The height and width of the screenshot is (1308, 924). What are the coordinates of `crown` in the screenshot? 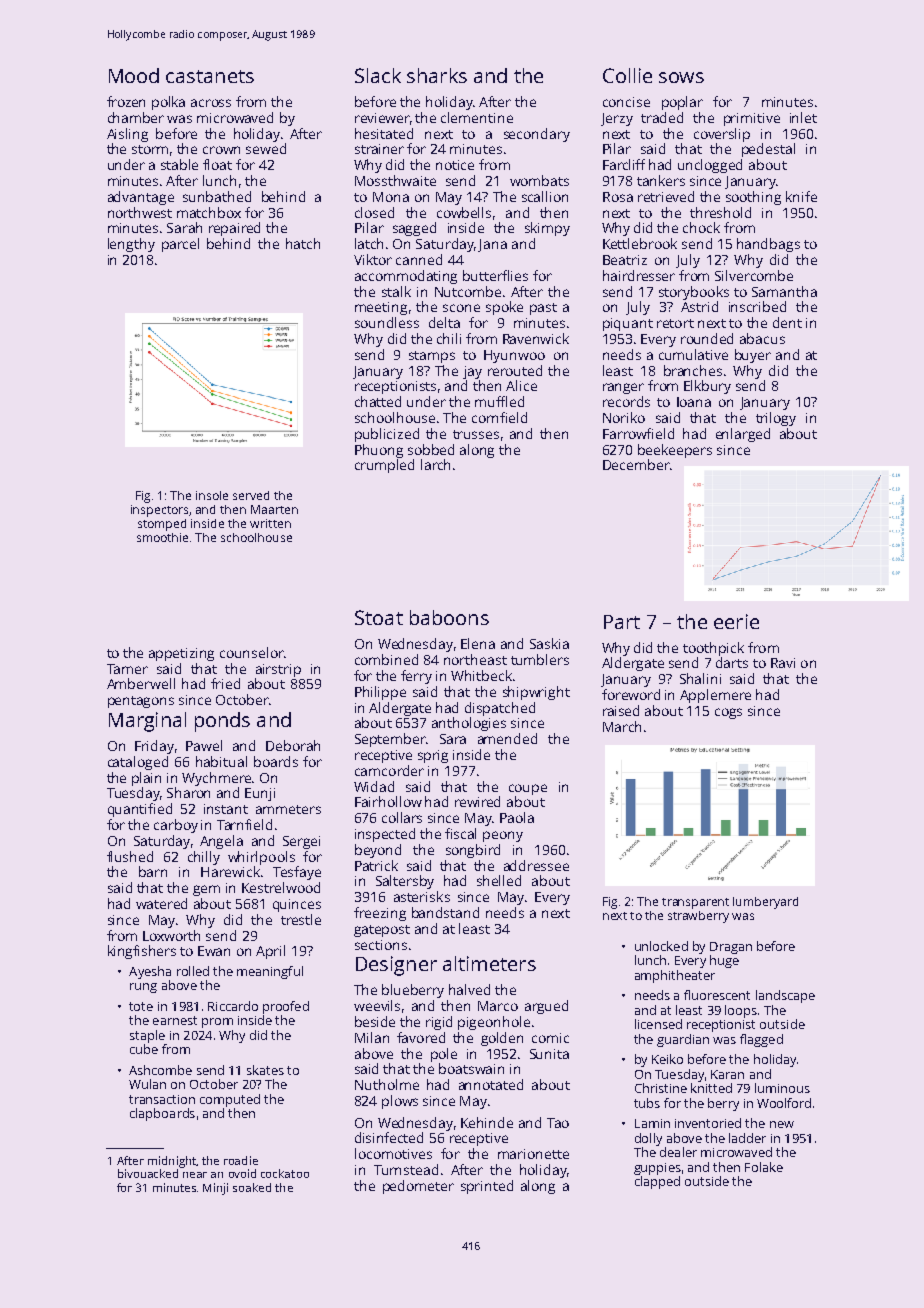 It's located at (221, 150).
